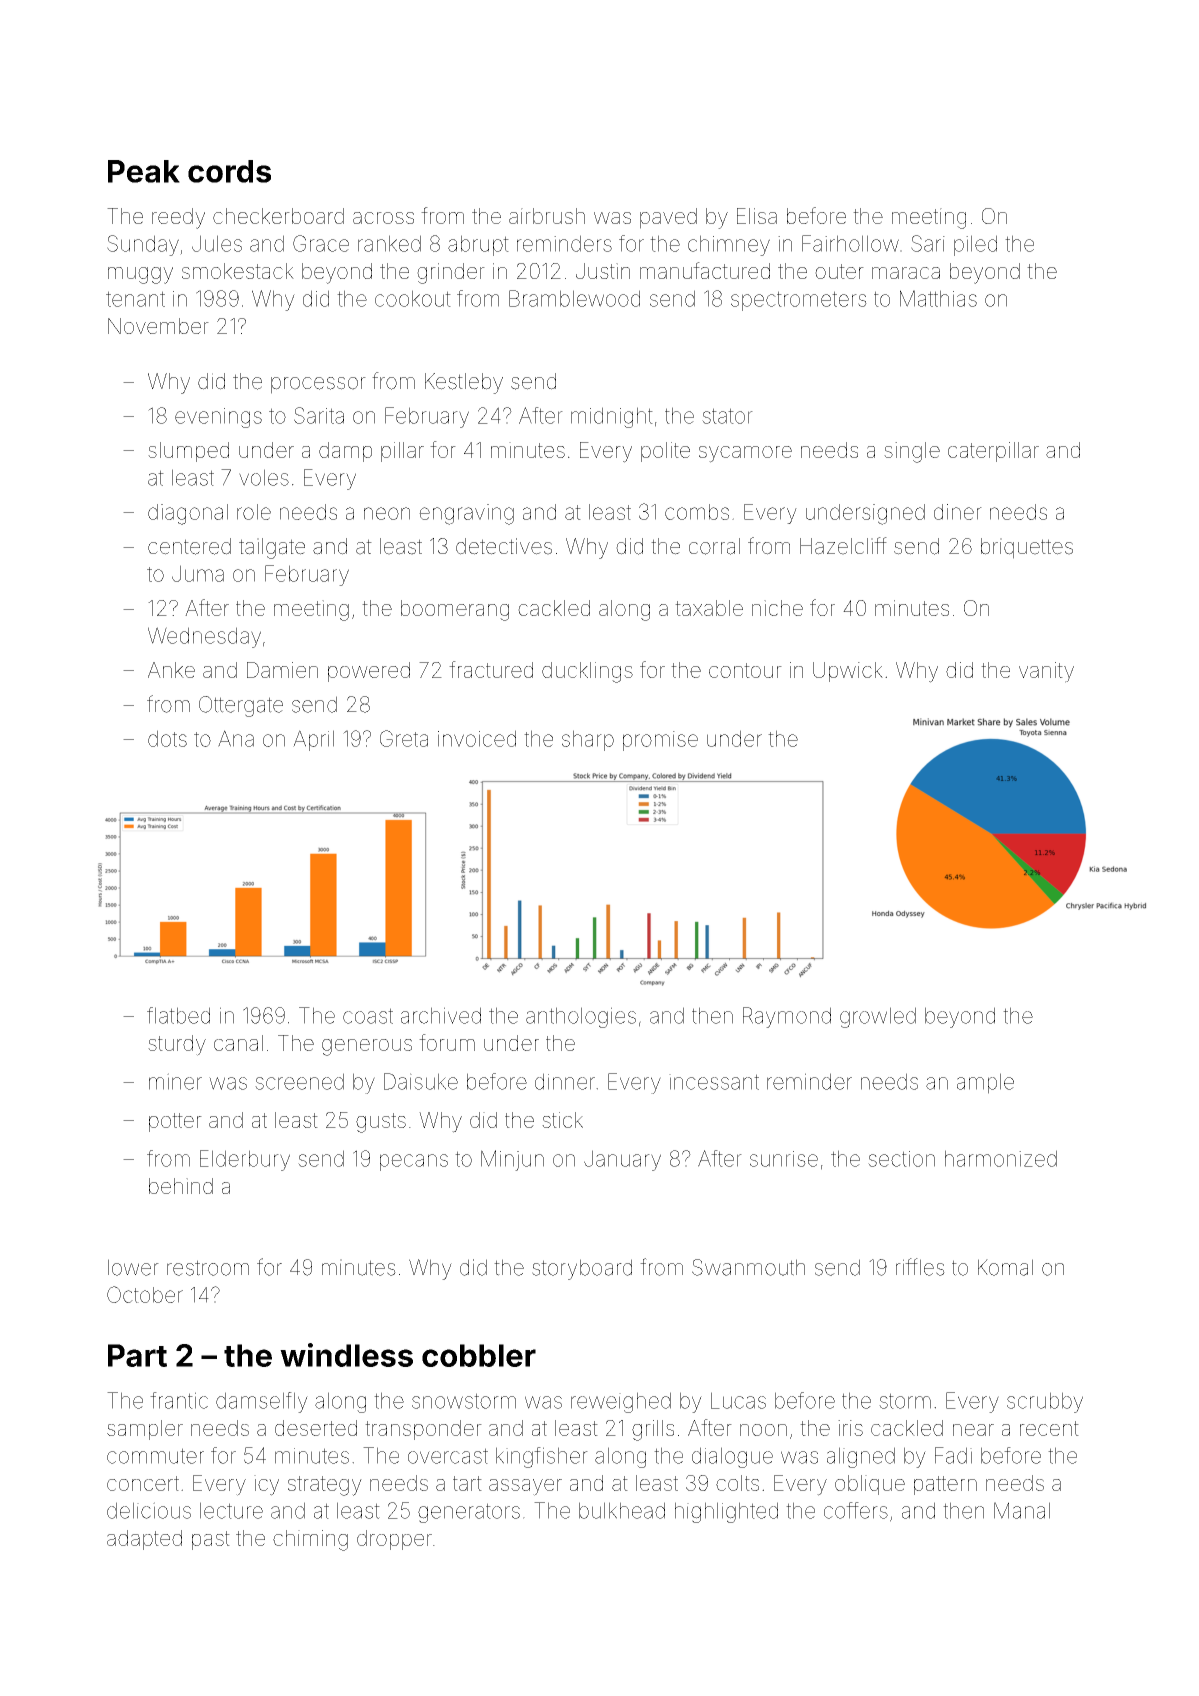  Describe the element at coordinates (367, 1047) in the page. I see `generous` at that location.
